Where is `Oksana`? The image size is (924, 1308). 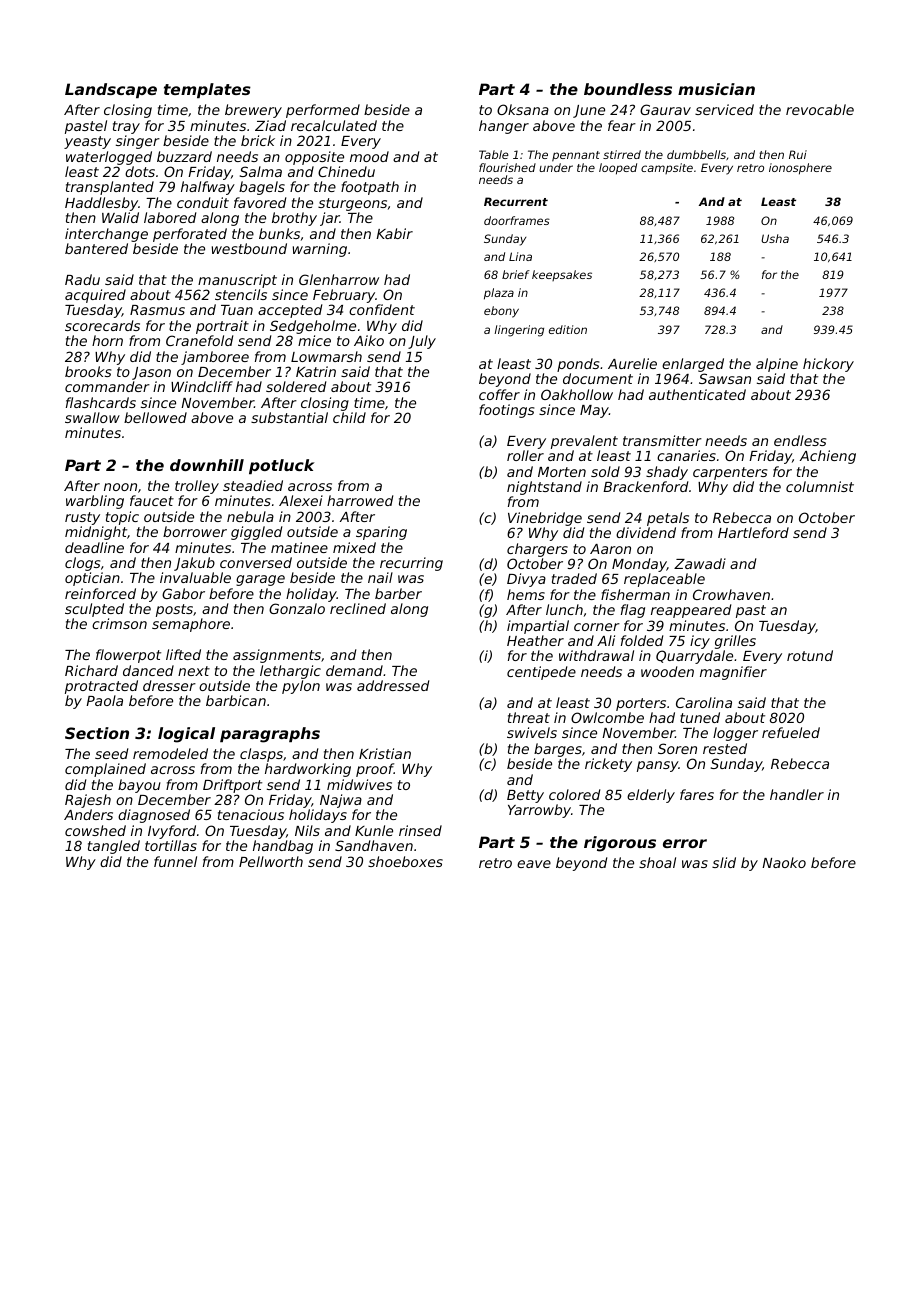 Oksana is located at coordinates (523, 109).
